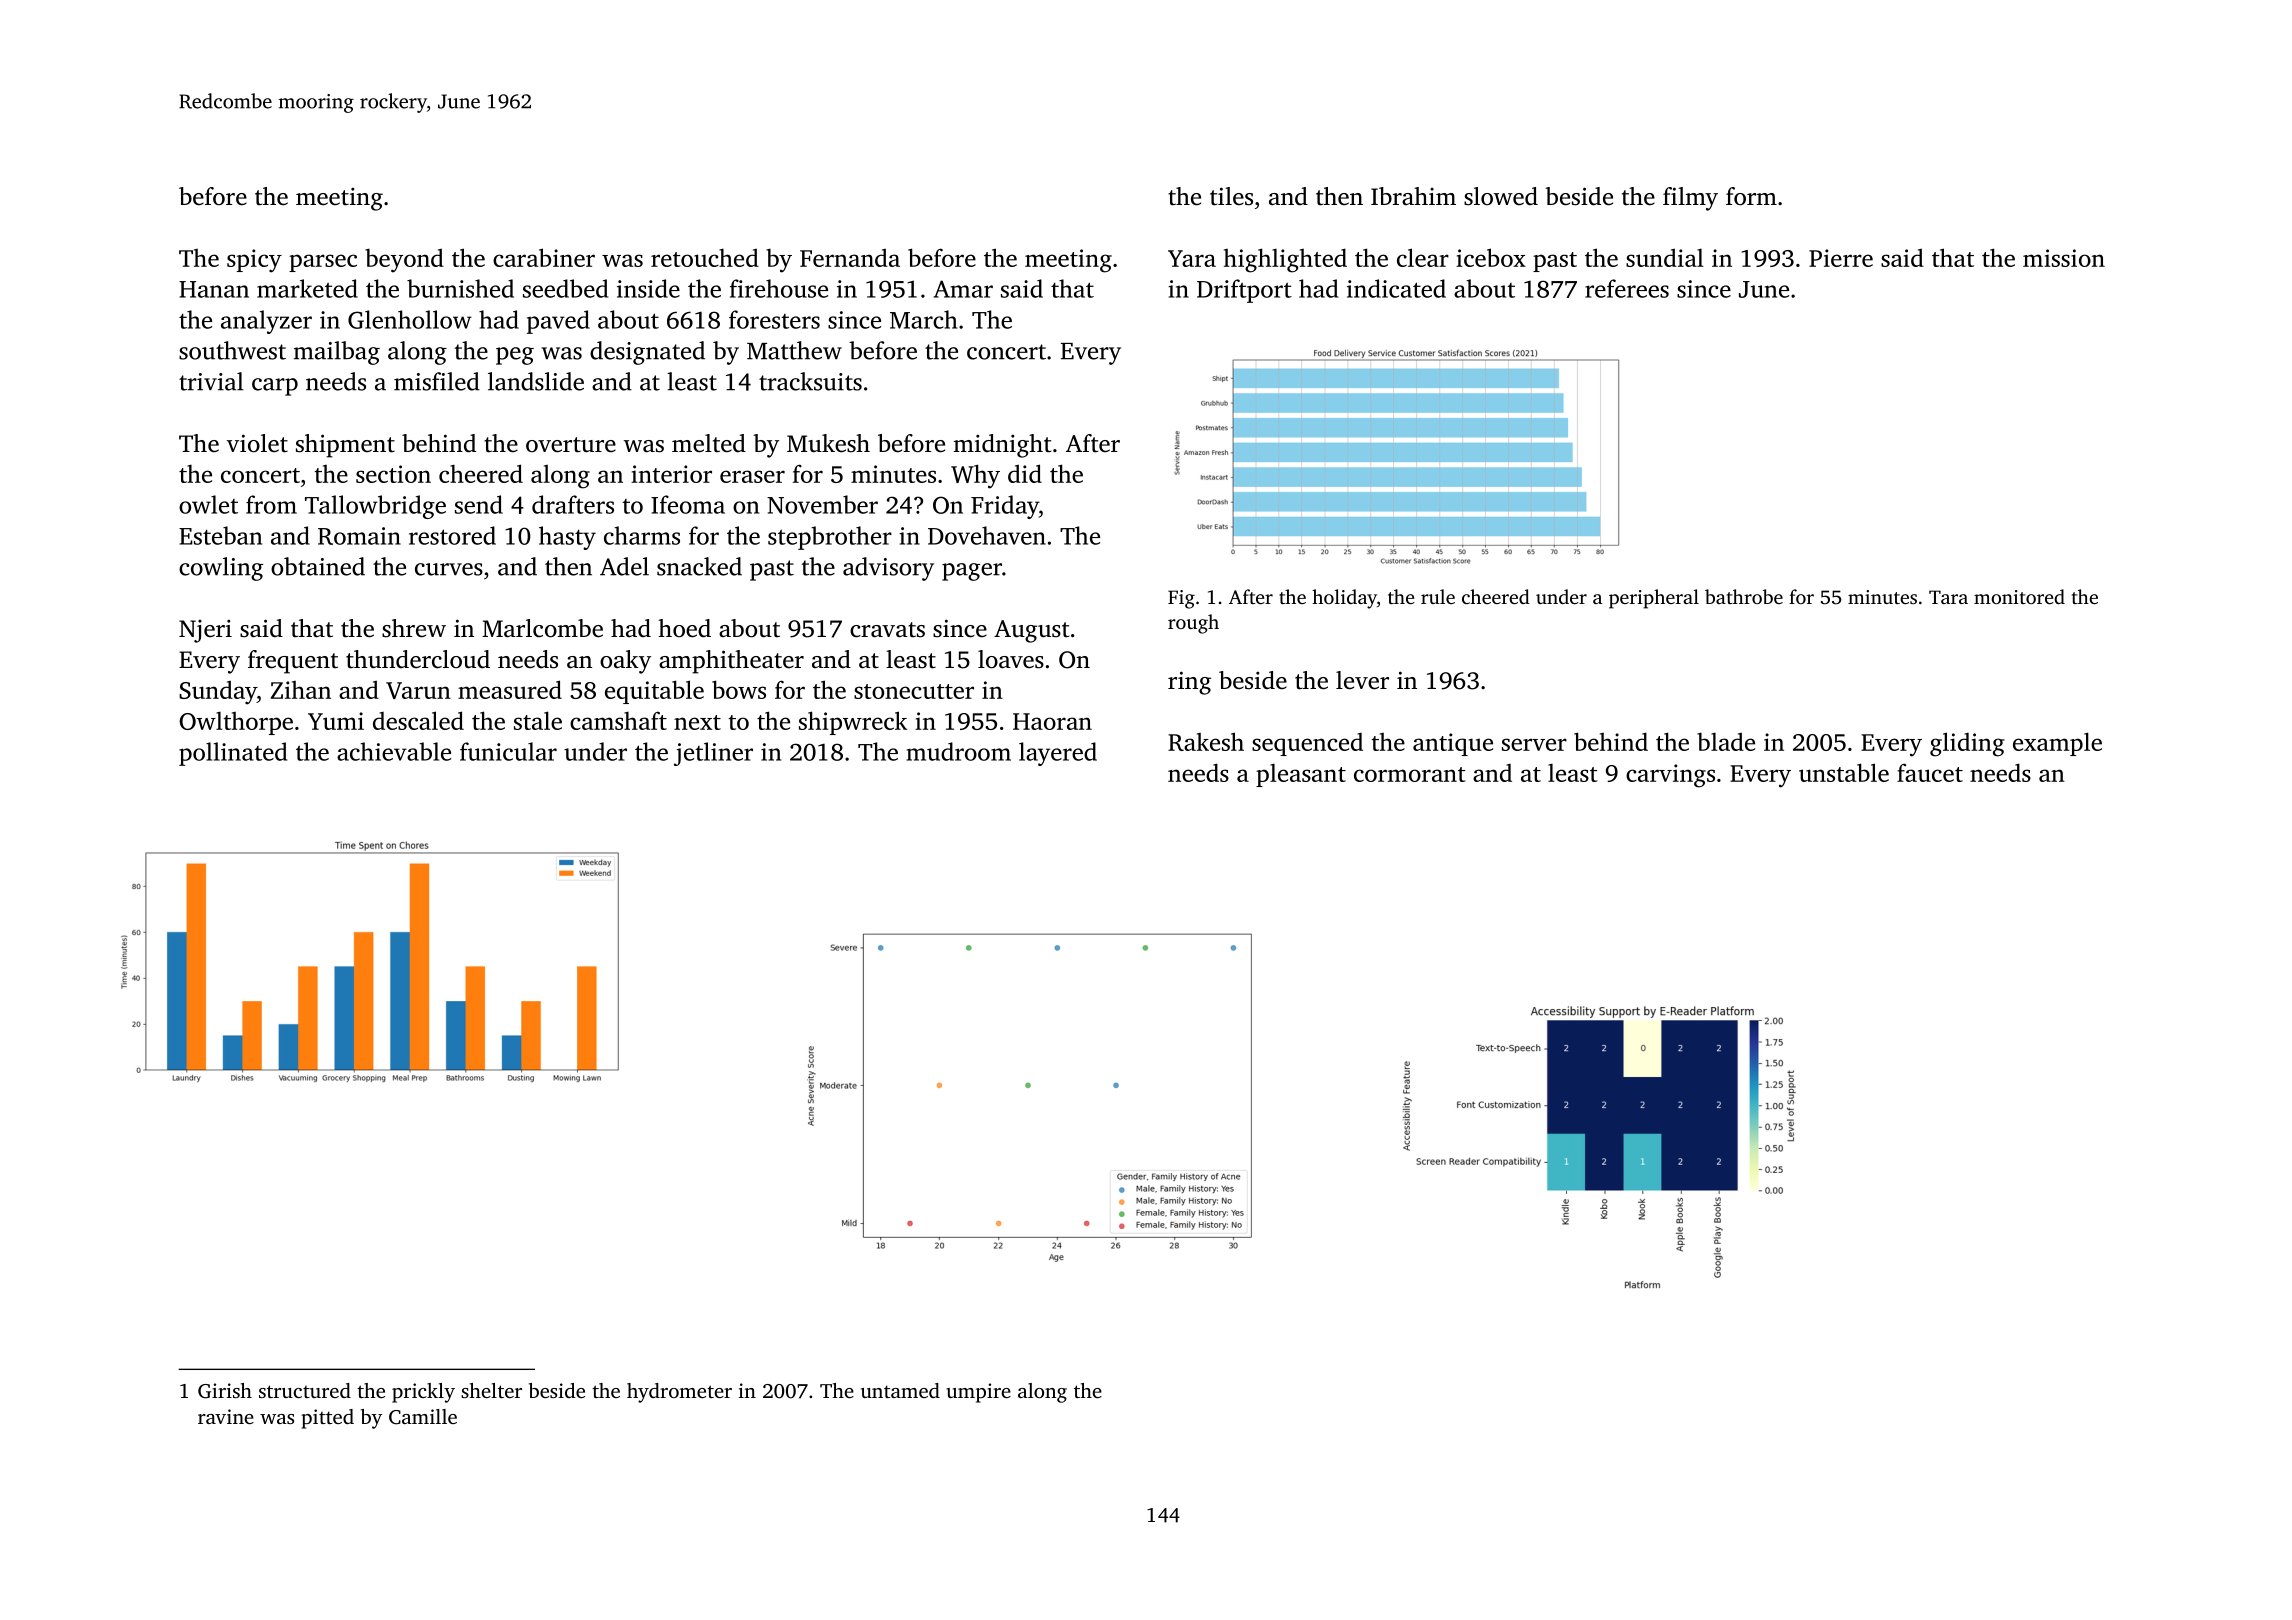  I want to click on unstable, so click(1844, 772).
